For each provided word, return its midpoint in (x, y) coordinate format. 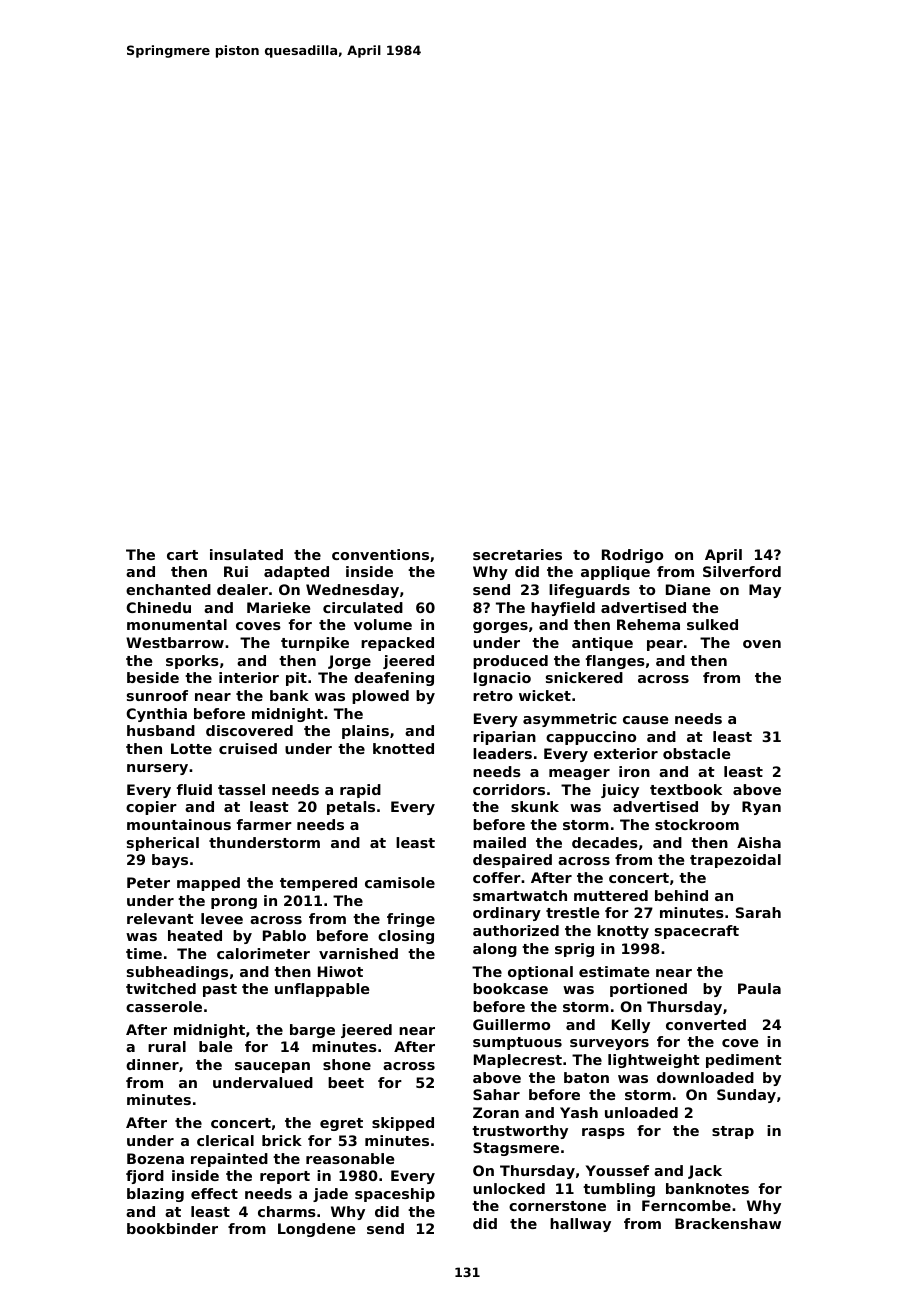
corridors (509, 789)
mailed (499, 842)
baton (586, 1077)
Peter (148, 882)
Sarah (758, 912)
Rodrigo (632, 556)
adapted (296, 573)
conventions (380, 554)
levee (222, 918)
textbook (686, 789)
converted (706, 1024)
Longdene (316, 1230)
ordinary (507, 914)
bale (215, 1046)
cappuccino (591, 738)
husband (161, 730)
